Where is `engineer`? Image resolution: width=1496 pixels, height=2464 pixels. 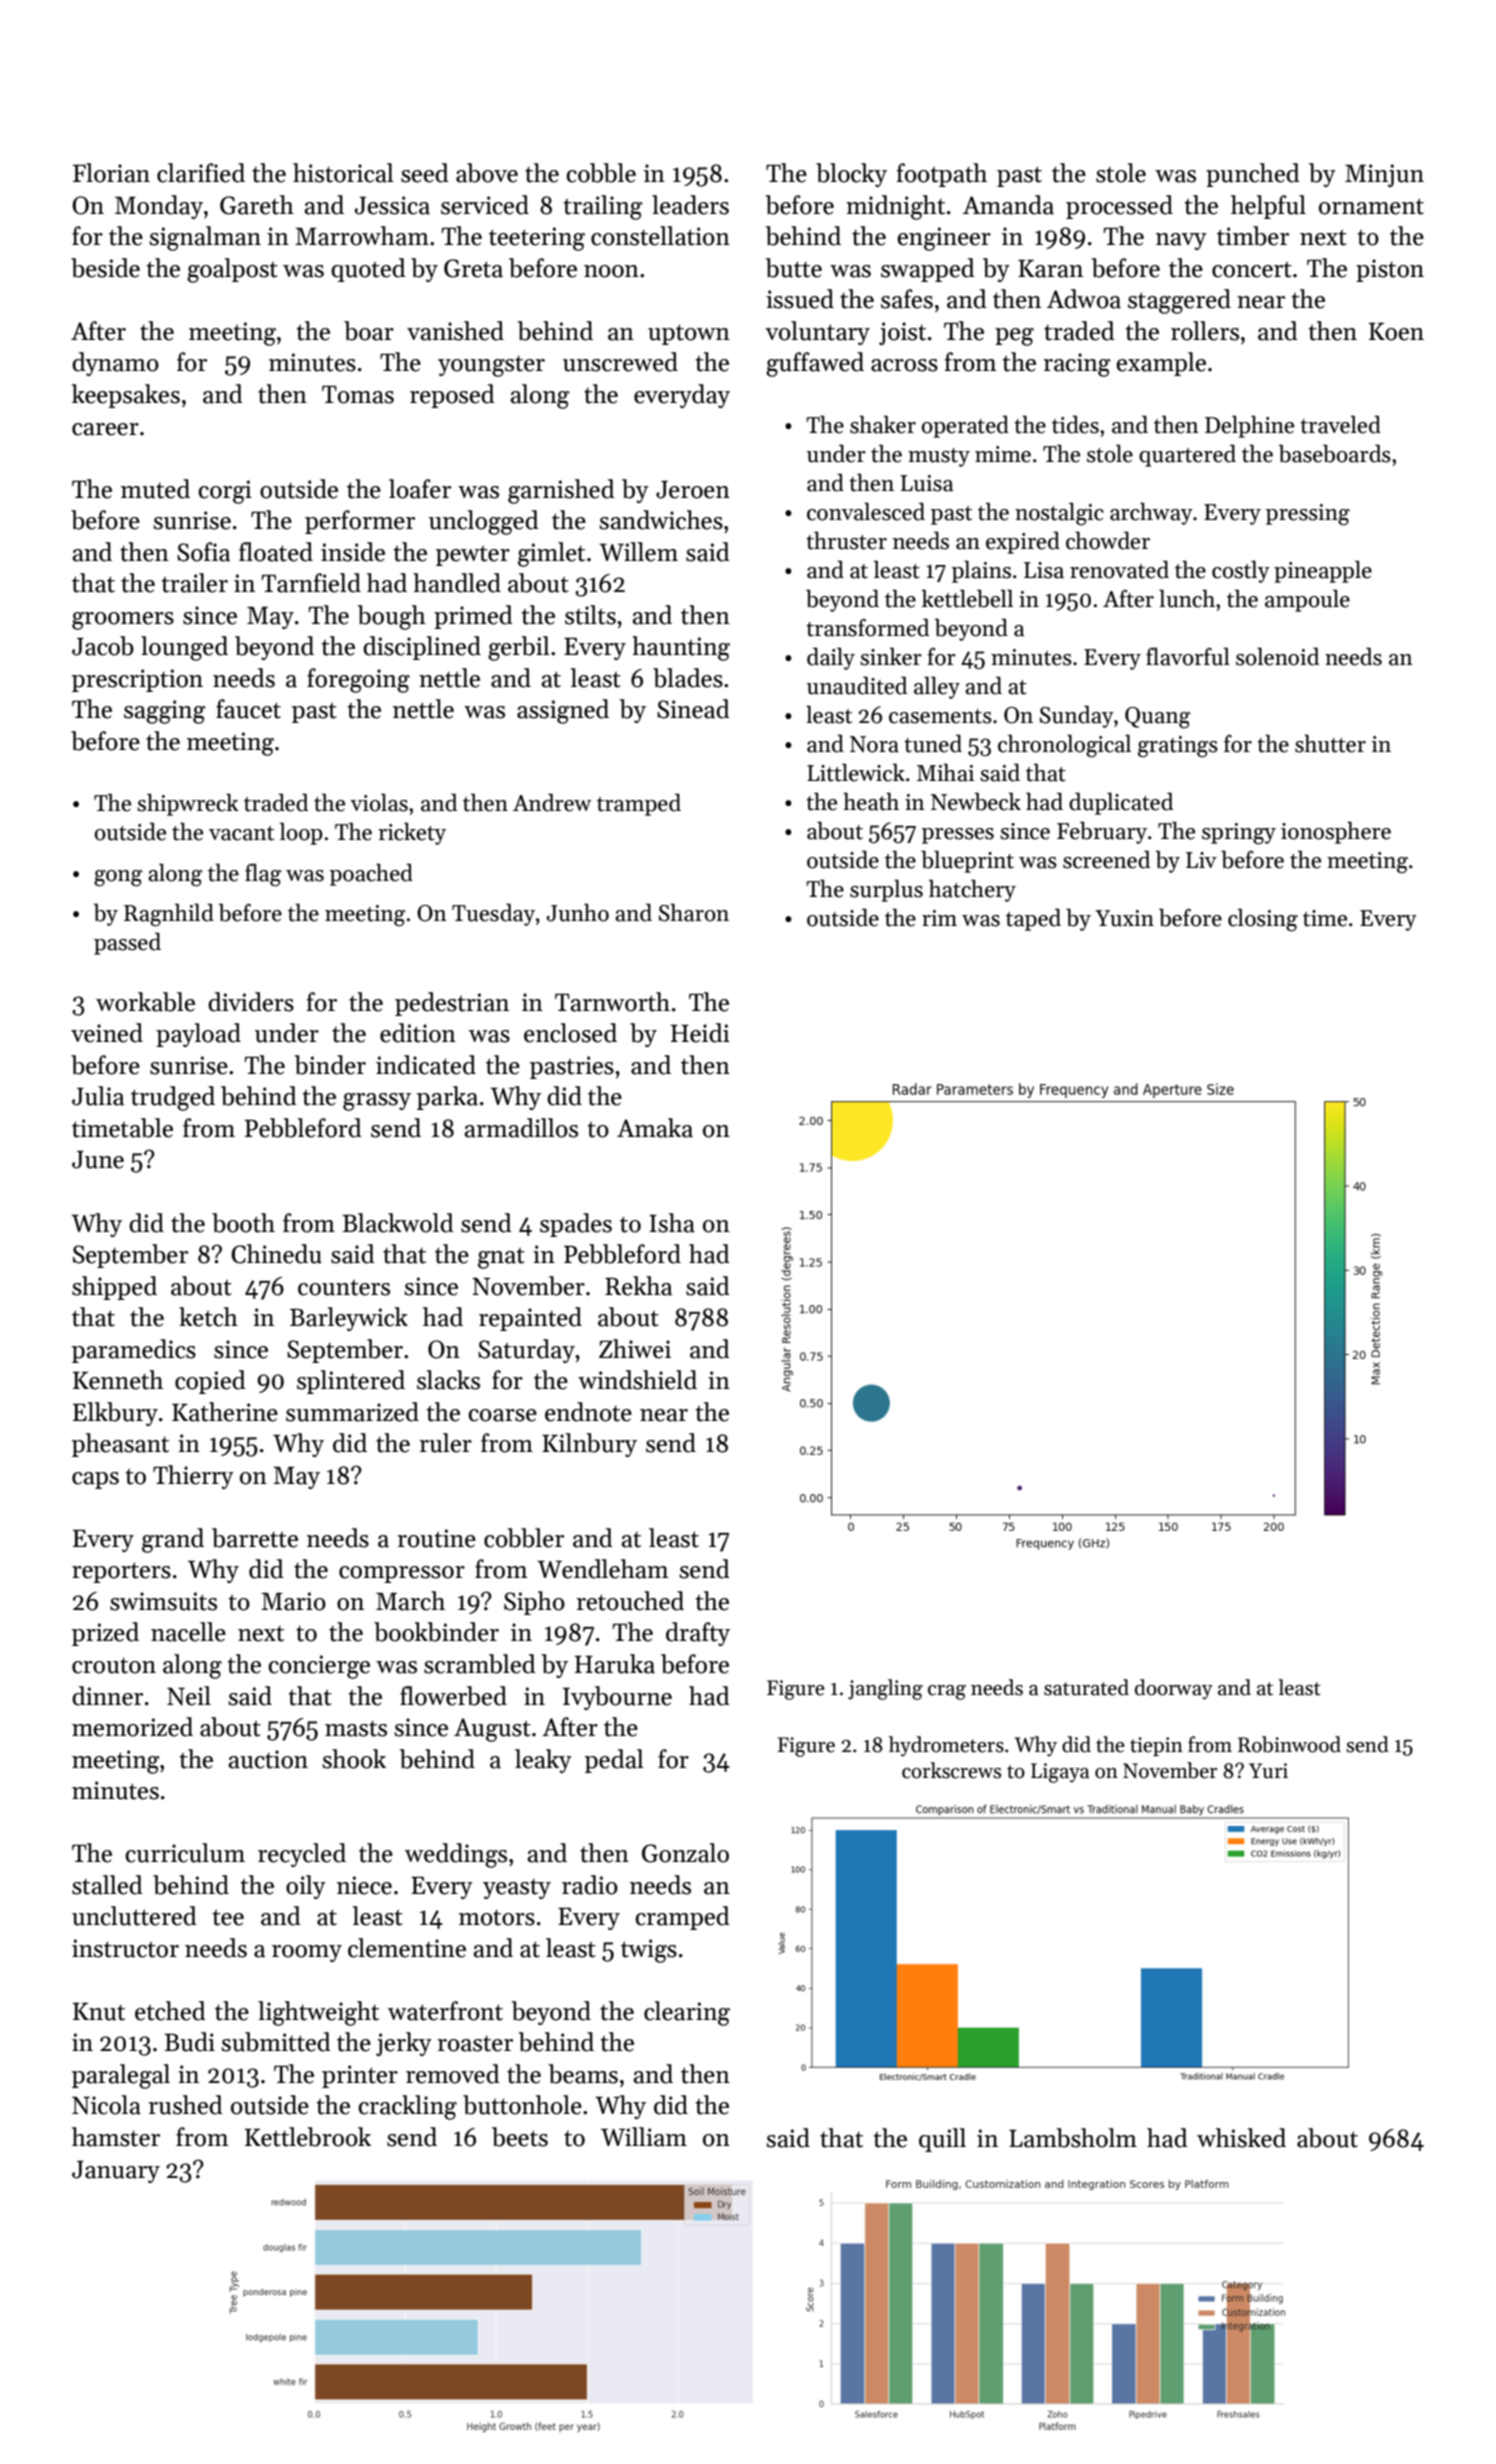 engineer is located at coordinates (944, 239).
